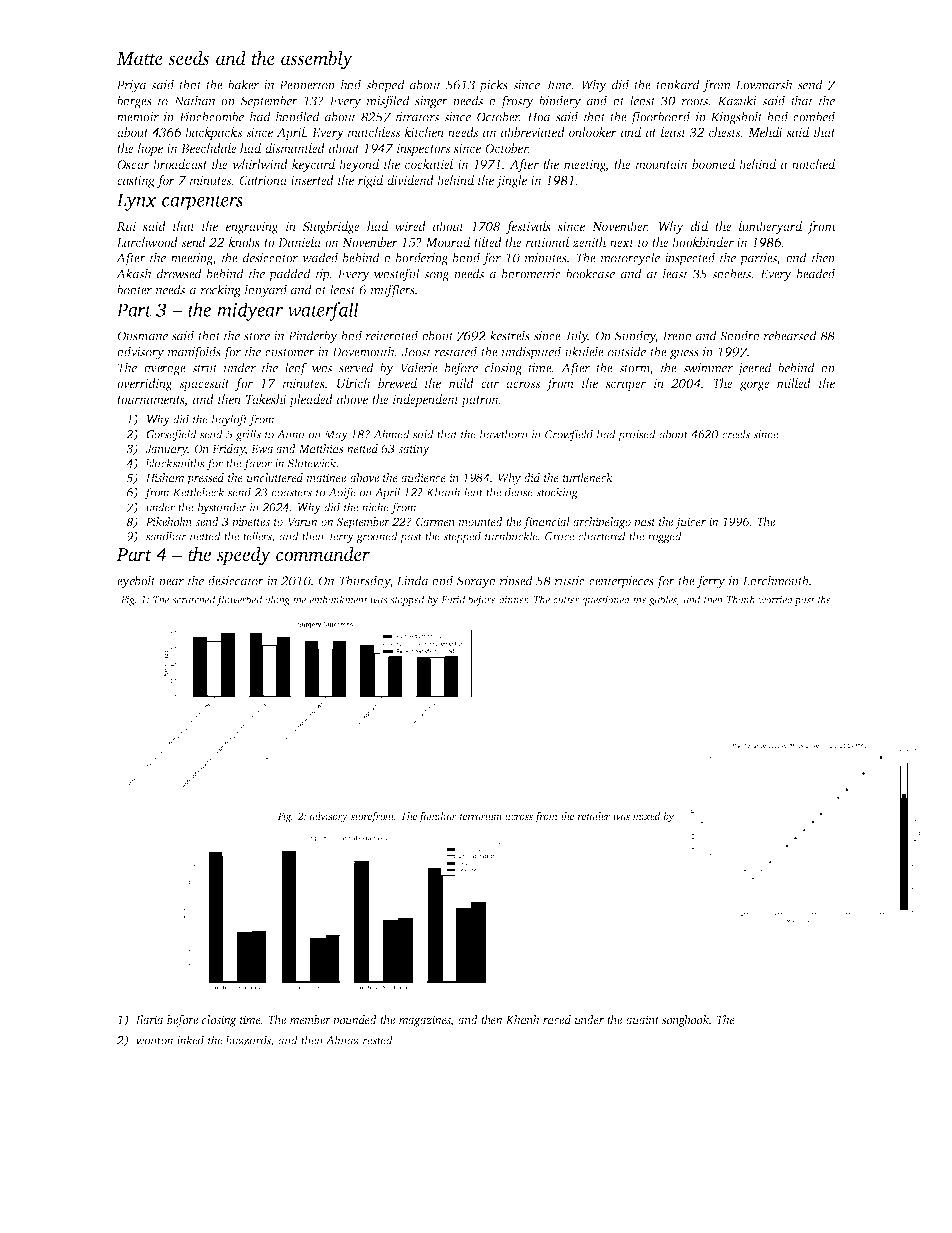  What do you see at coordinates (481, 816) in the page?
I see `terrarium` at bounding box center [481, 816].
